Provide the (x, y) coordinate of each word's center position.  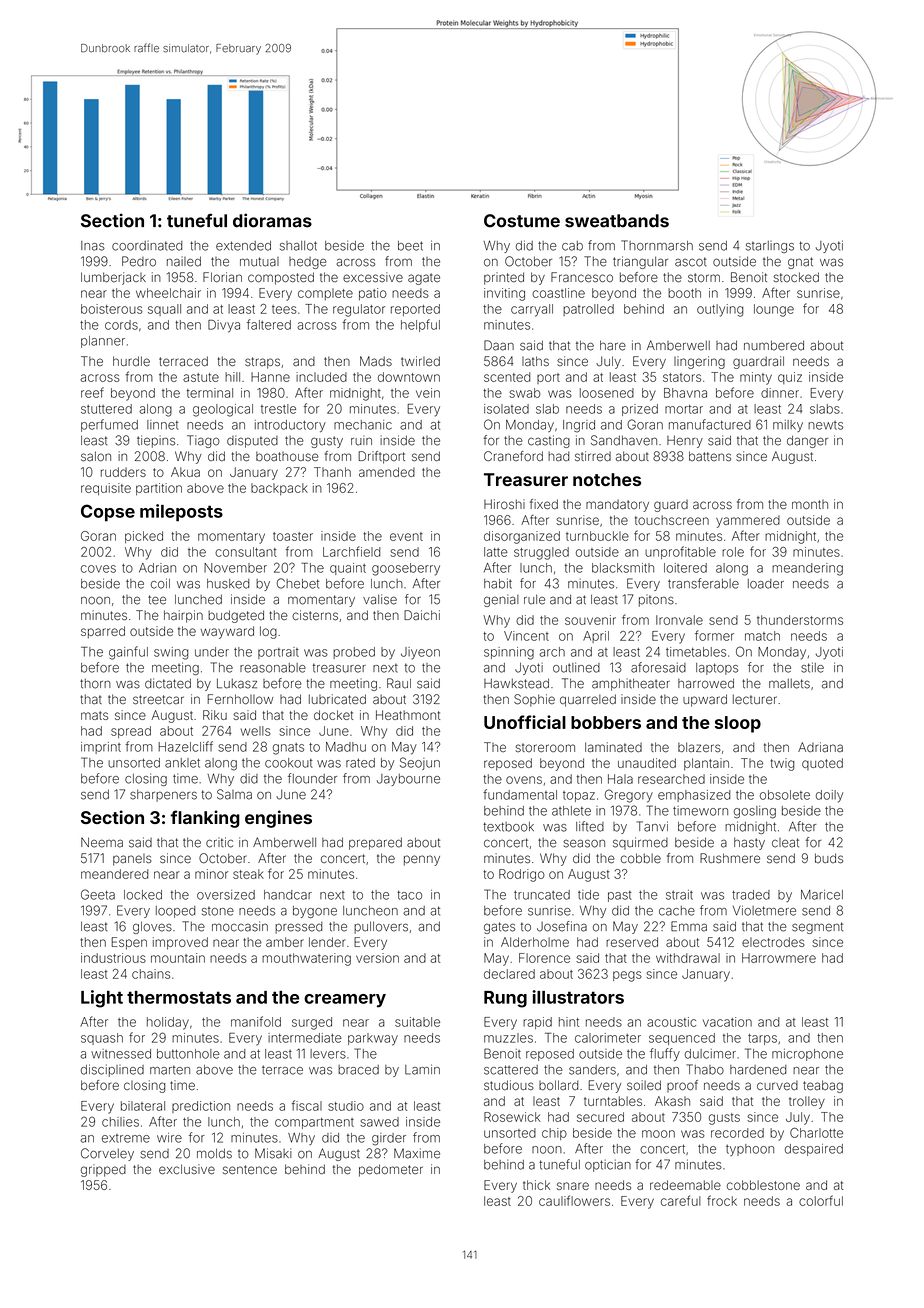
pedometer (391, 1170)
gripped (103, 1170)
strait (679, 895)
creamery (345, 1001)
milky (788, 426)
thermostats (179, 997)
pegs (627, 976)
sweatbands (617, 221)
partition (159, 489)
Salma (234, 794)
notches (607, 479)
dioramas (272, 220)
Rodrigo (522, 875)
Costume (522, 221)
